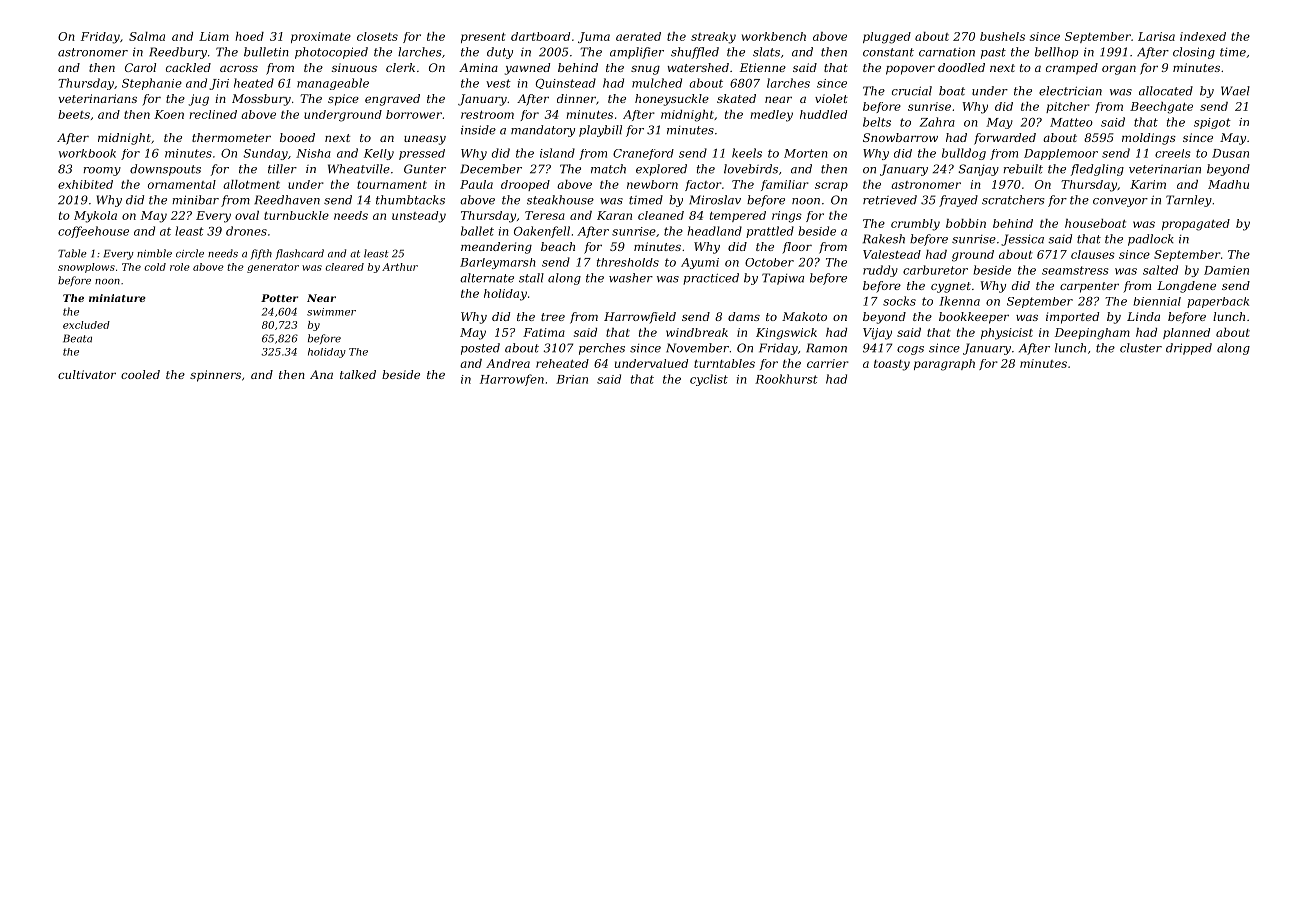 Image resolution: width=1308 pixels, height=924 pixels. What do you see at coordinates (572, 379) in the screenshot?
I see `Brian` at bounding box center [572, 379].
